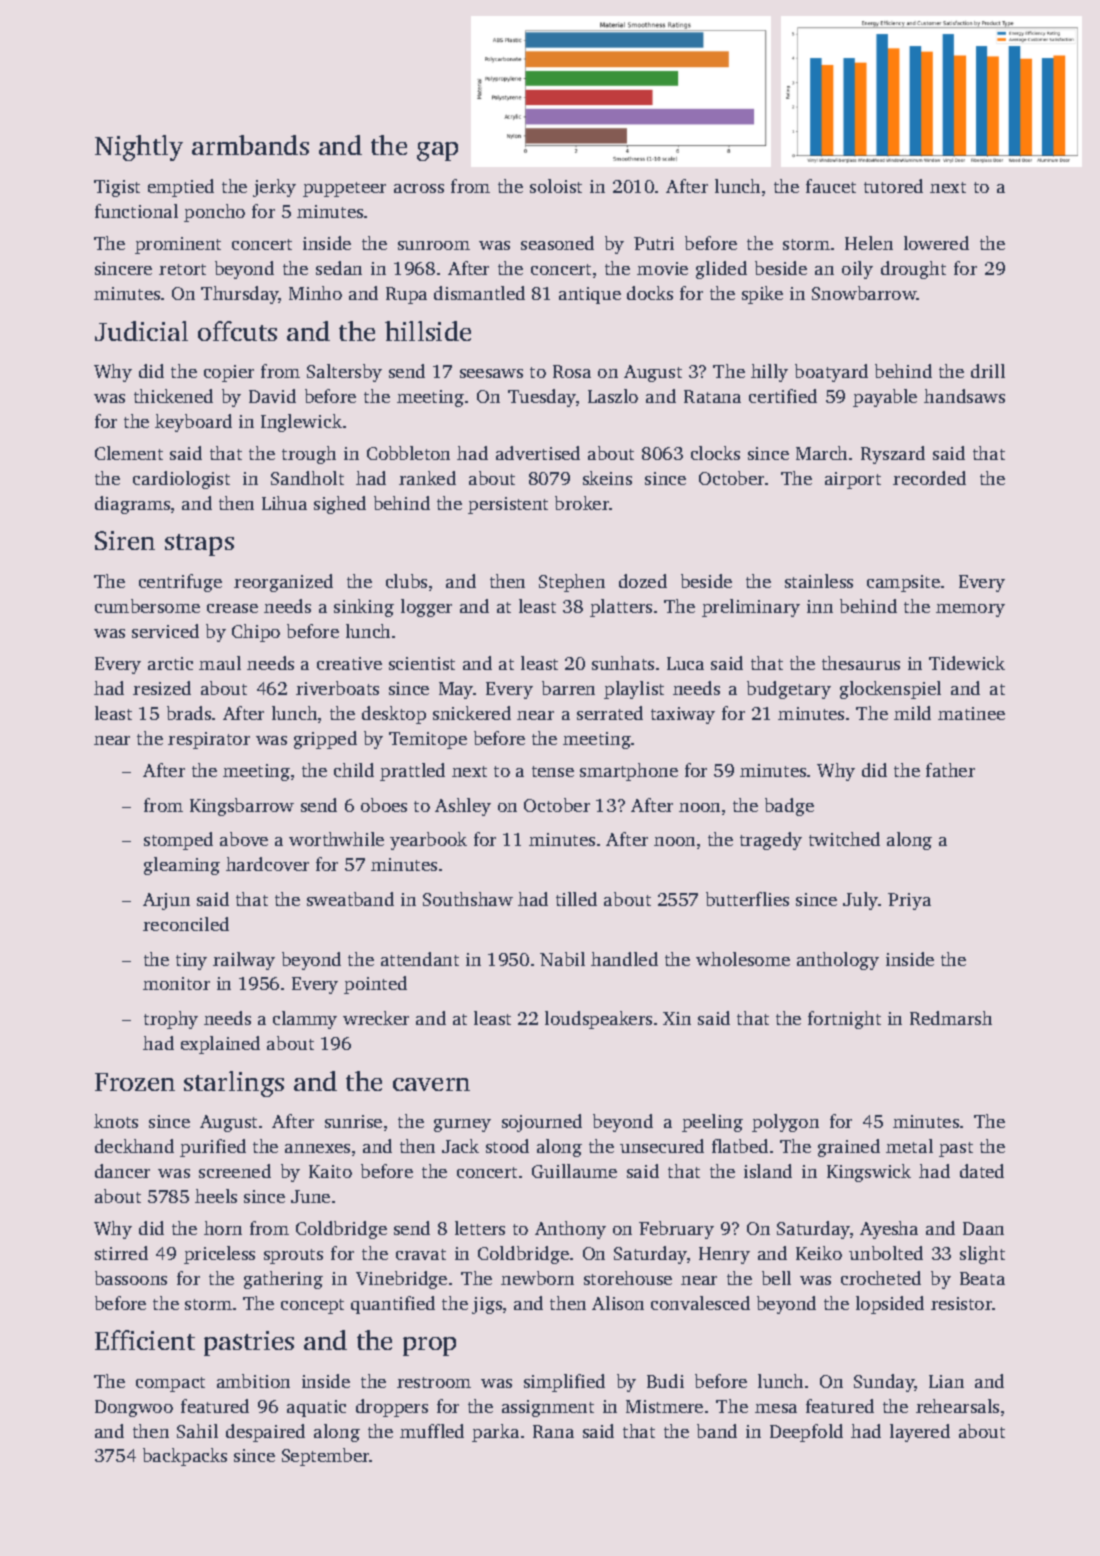 This screenshot has height=1556, width=1100. What do you see at coordinates (426, 608) in the screenshot?
I see `logger` at bounding box center [426, 608].
